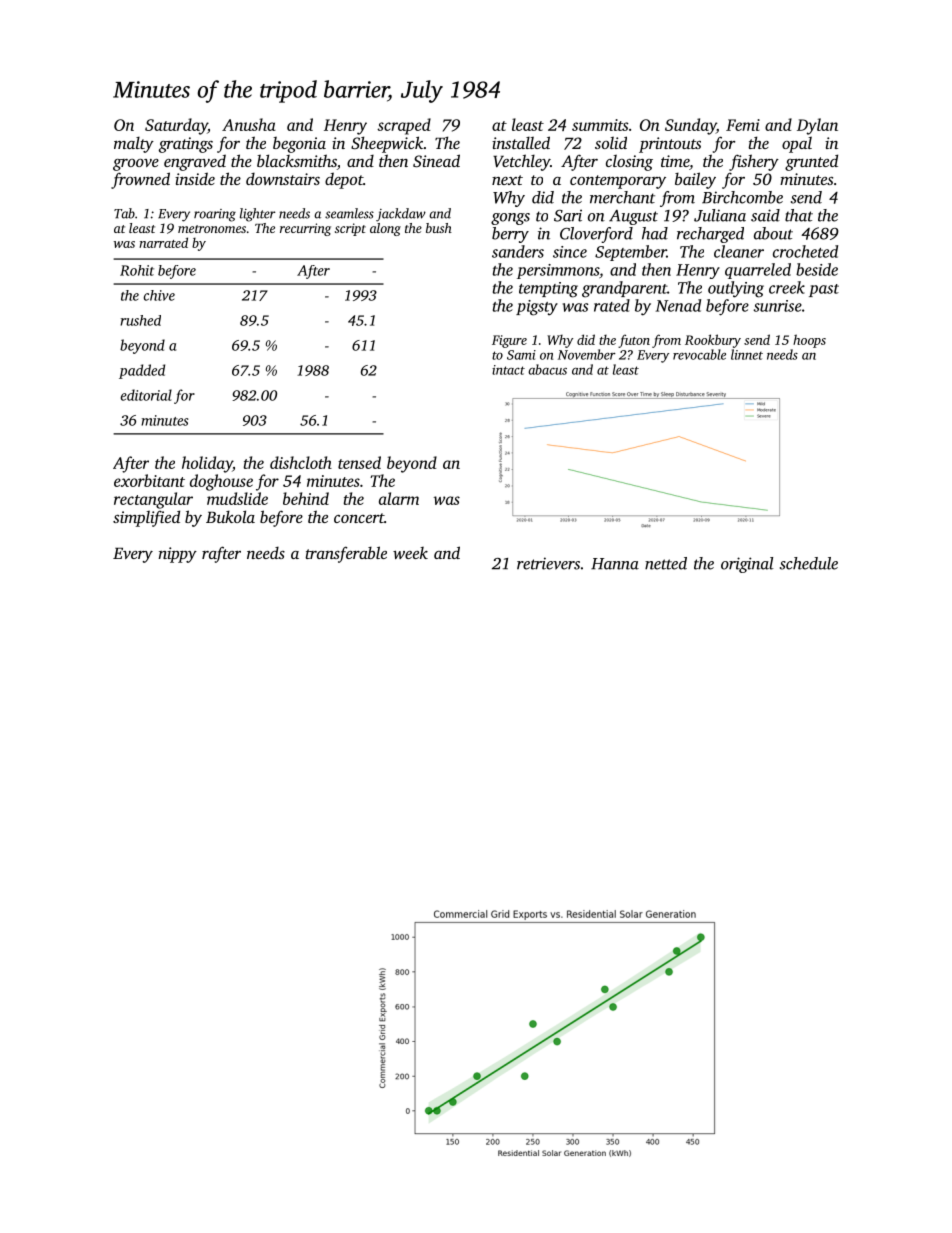 The height and width of the screenshot is (1233, 952). I want to click on editorial, so click(146, 395).
